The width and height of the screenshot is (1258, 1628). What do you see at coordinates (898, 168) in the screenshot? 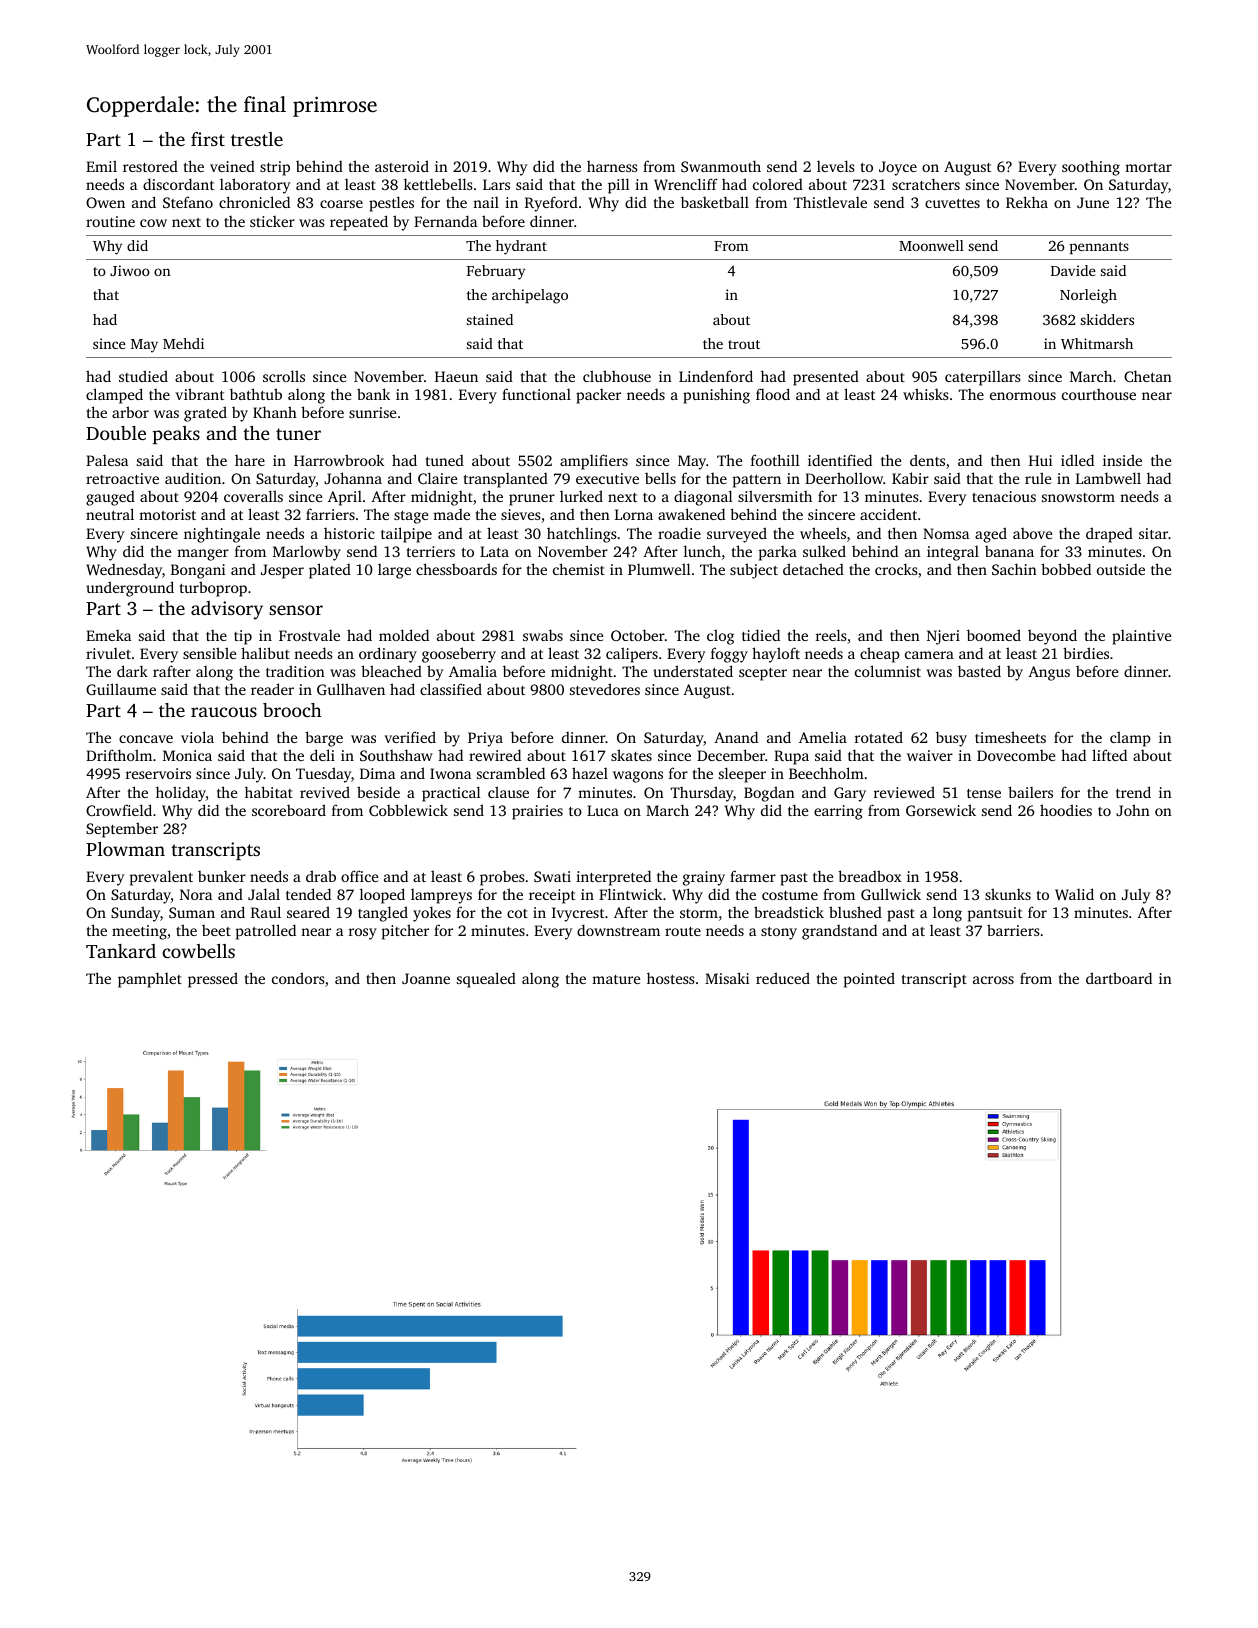
I see `Joyce` at bounding box center [898, 168].
